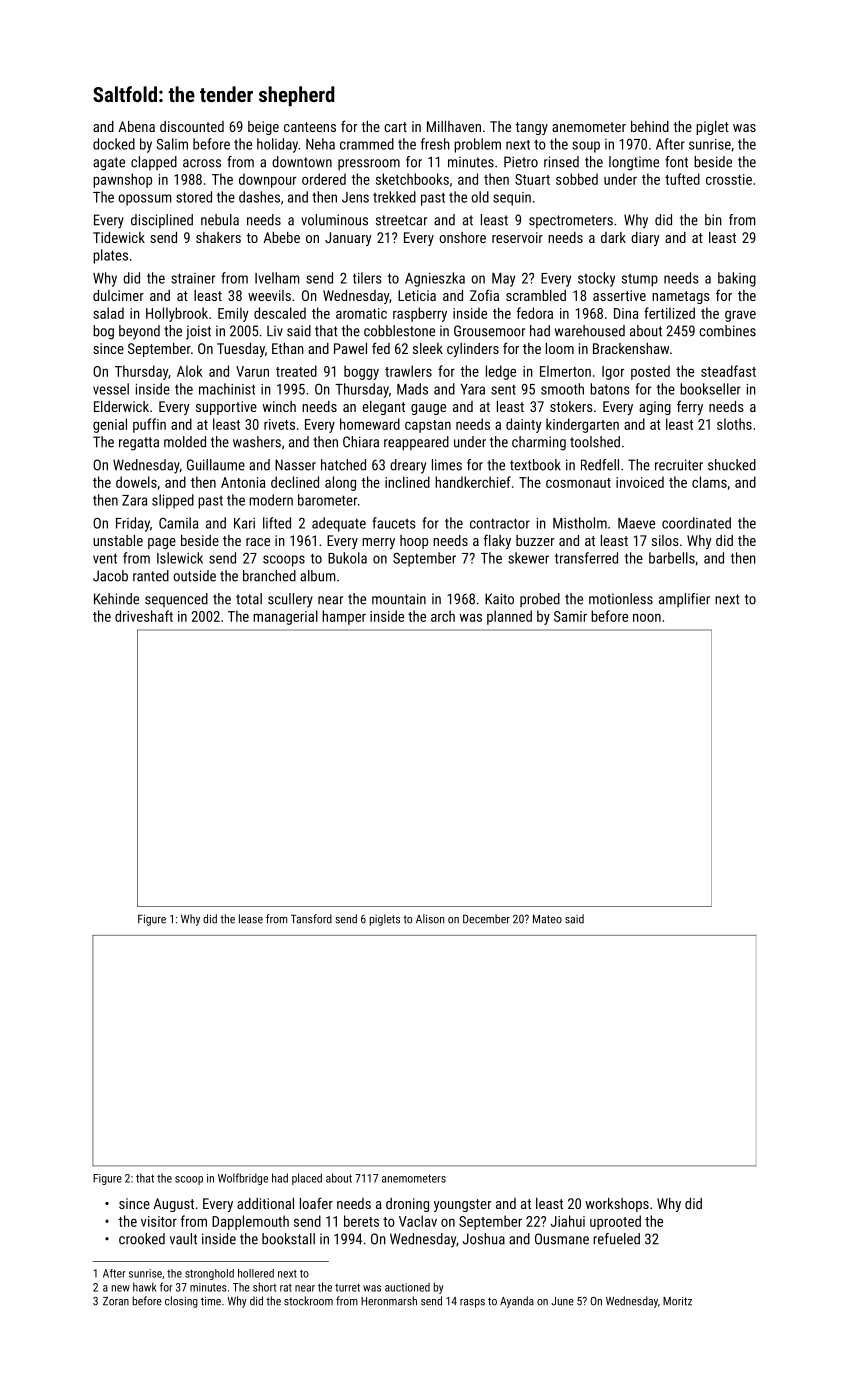 The height and width of the image is (1400, 849). Describe the element at coordinates (119, 237) in the image. I see `Tidewick` at that location.
